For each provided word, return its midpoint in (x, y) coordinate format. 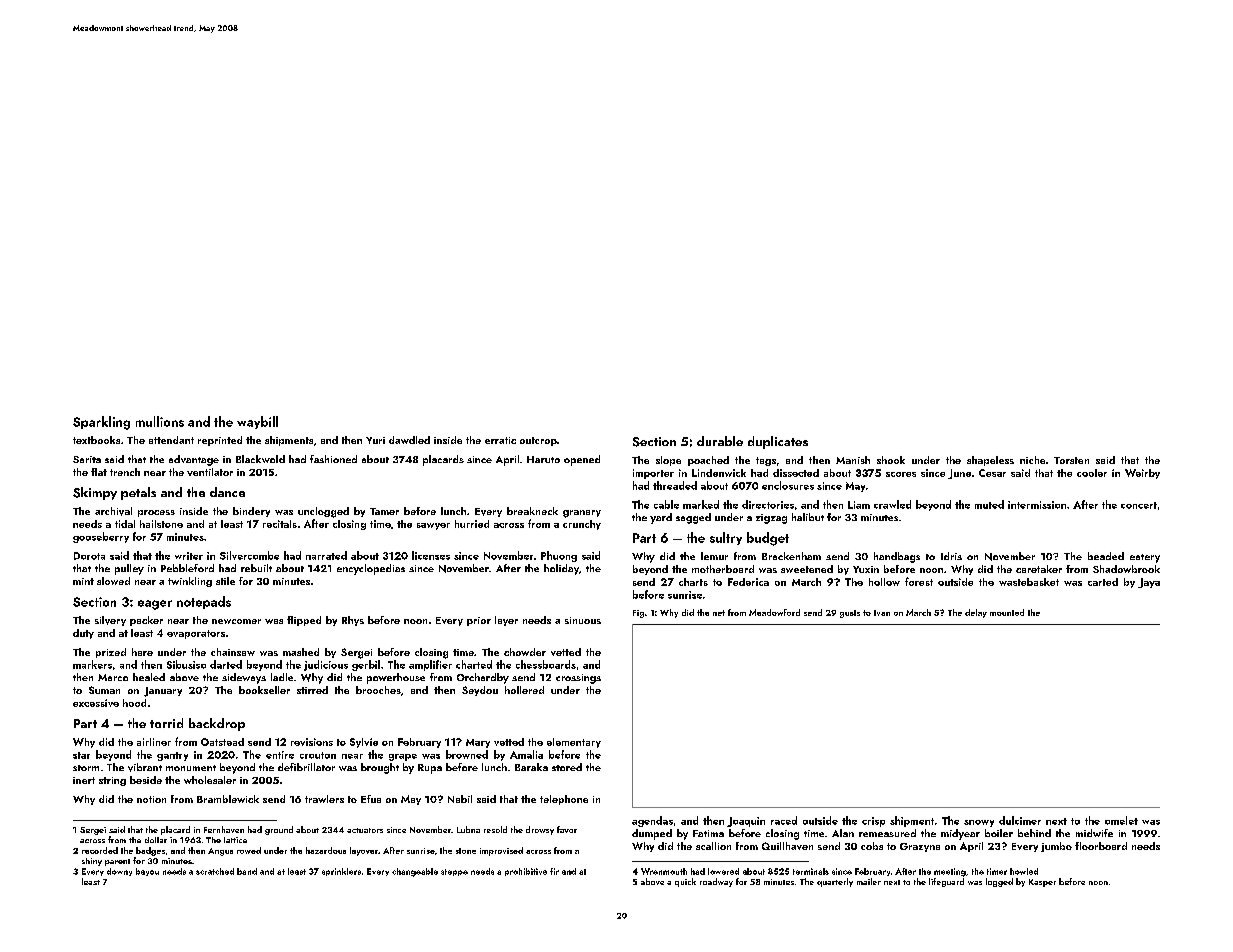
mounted (1007, 612)
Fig (638, 614)
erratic (500, 440)
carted (1103, 582)
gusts (850, 614)
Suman (104, 690)
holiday (561, 569)
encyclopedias (371, 569)
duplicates (778, 442)
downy (119, 872)
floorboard (1101, 846)
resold (495, 829)
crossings (578, 679)
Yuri (375, 440)
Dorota (89, 556)
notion (151, 799)
